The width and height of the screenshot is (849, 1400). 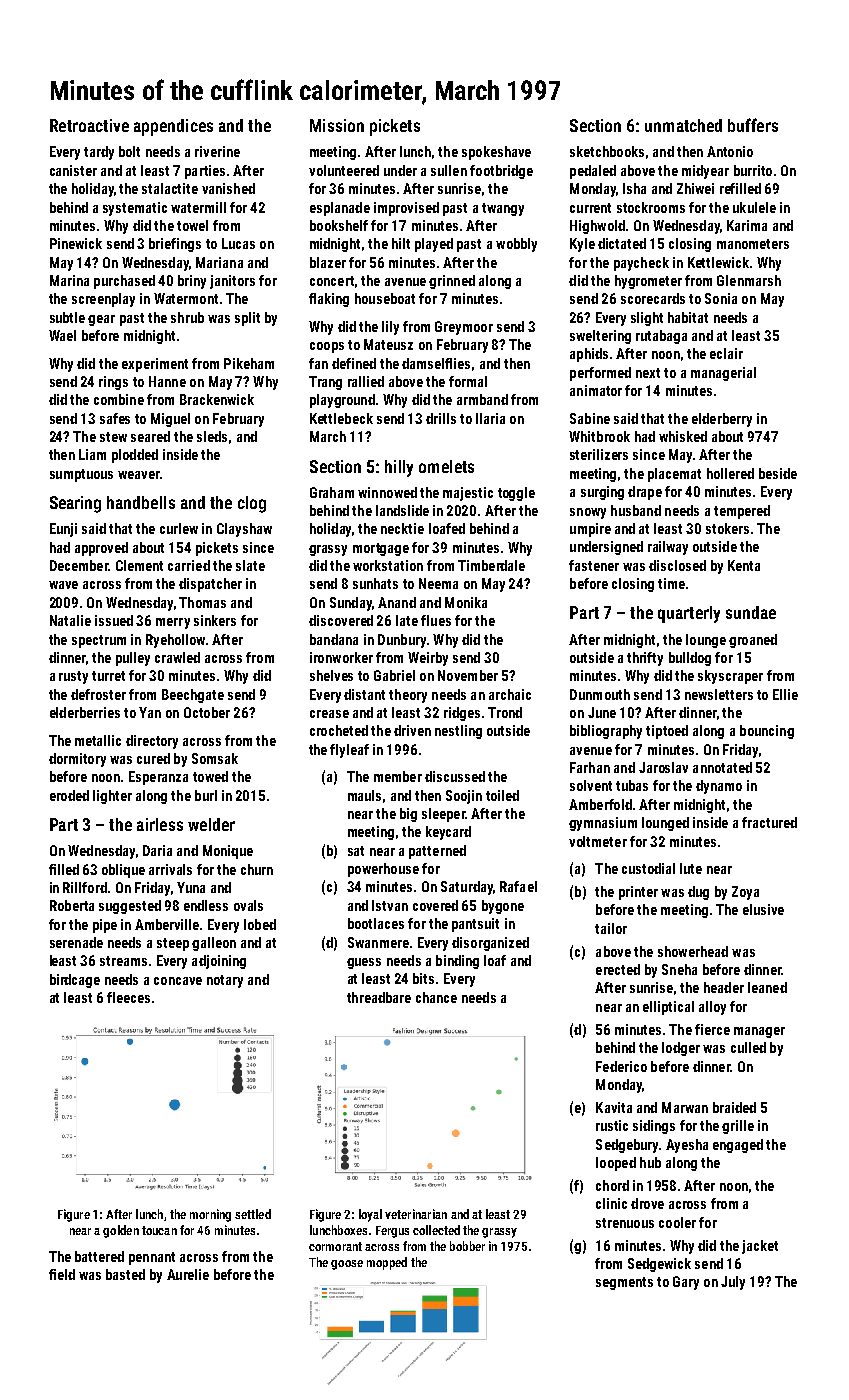 What do you see at coordinates (452, 282) in the screenshot?
I see `grinned` at bounding box center [452, 282].
